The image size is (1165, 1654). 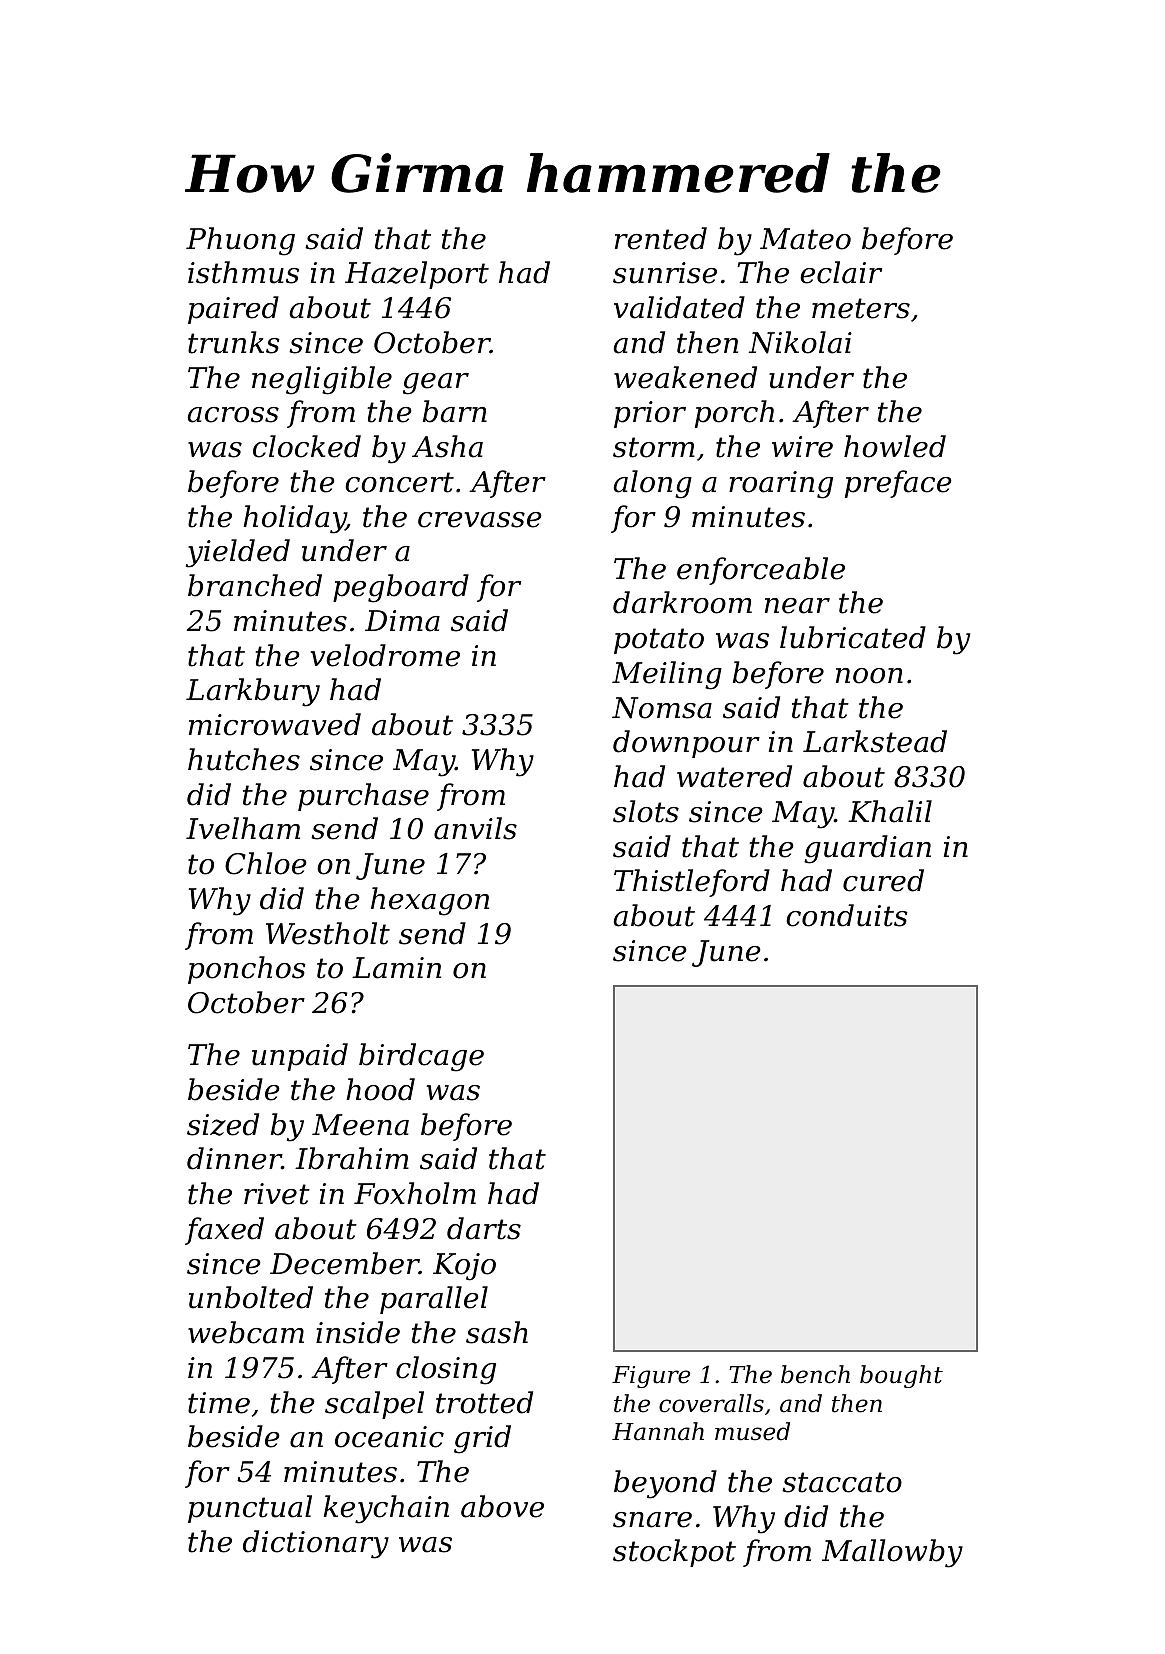 What do you see at coordinates (815, 1374) in the image?
I see `bench` at bounding box center [815, 1374].
